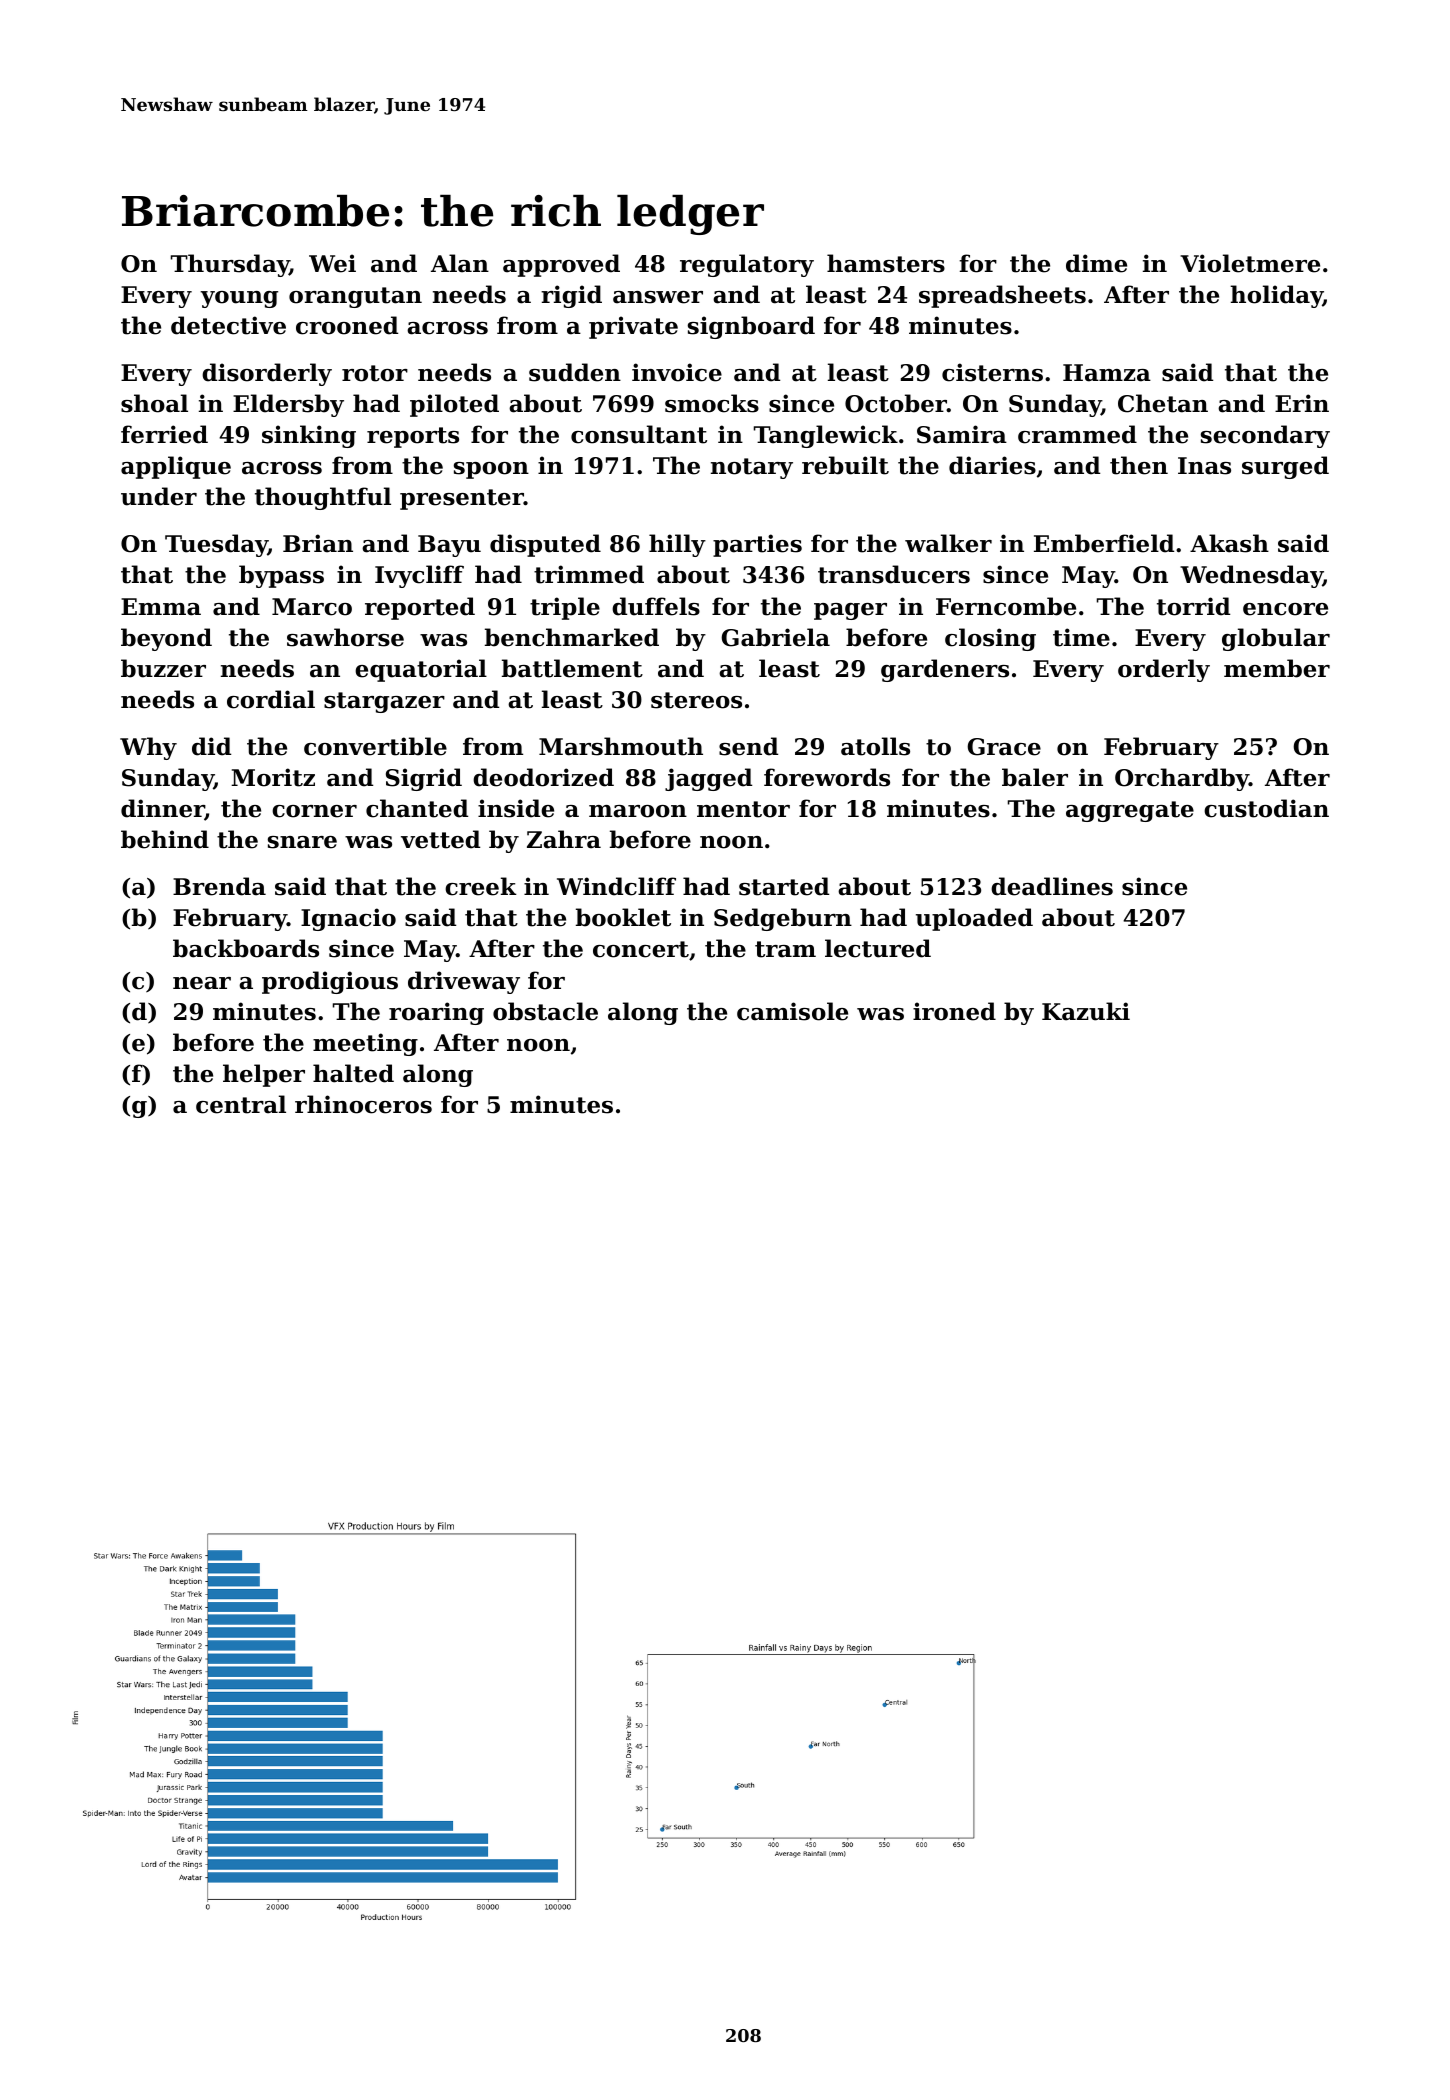 Image resolution: width=1450 pixels, height=2100 pixels. I want to click on Inas, so click(1204, 466).
